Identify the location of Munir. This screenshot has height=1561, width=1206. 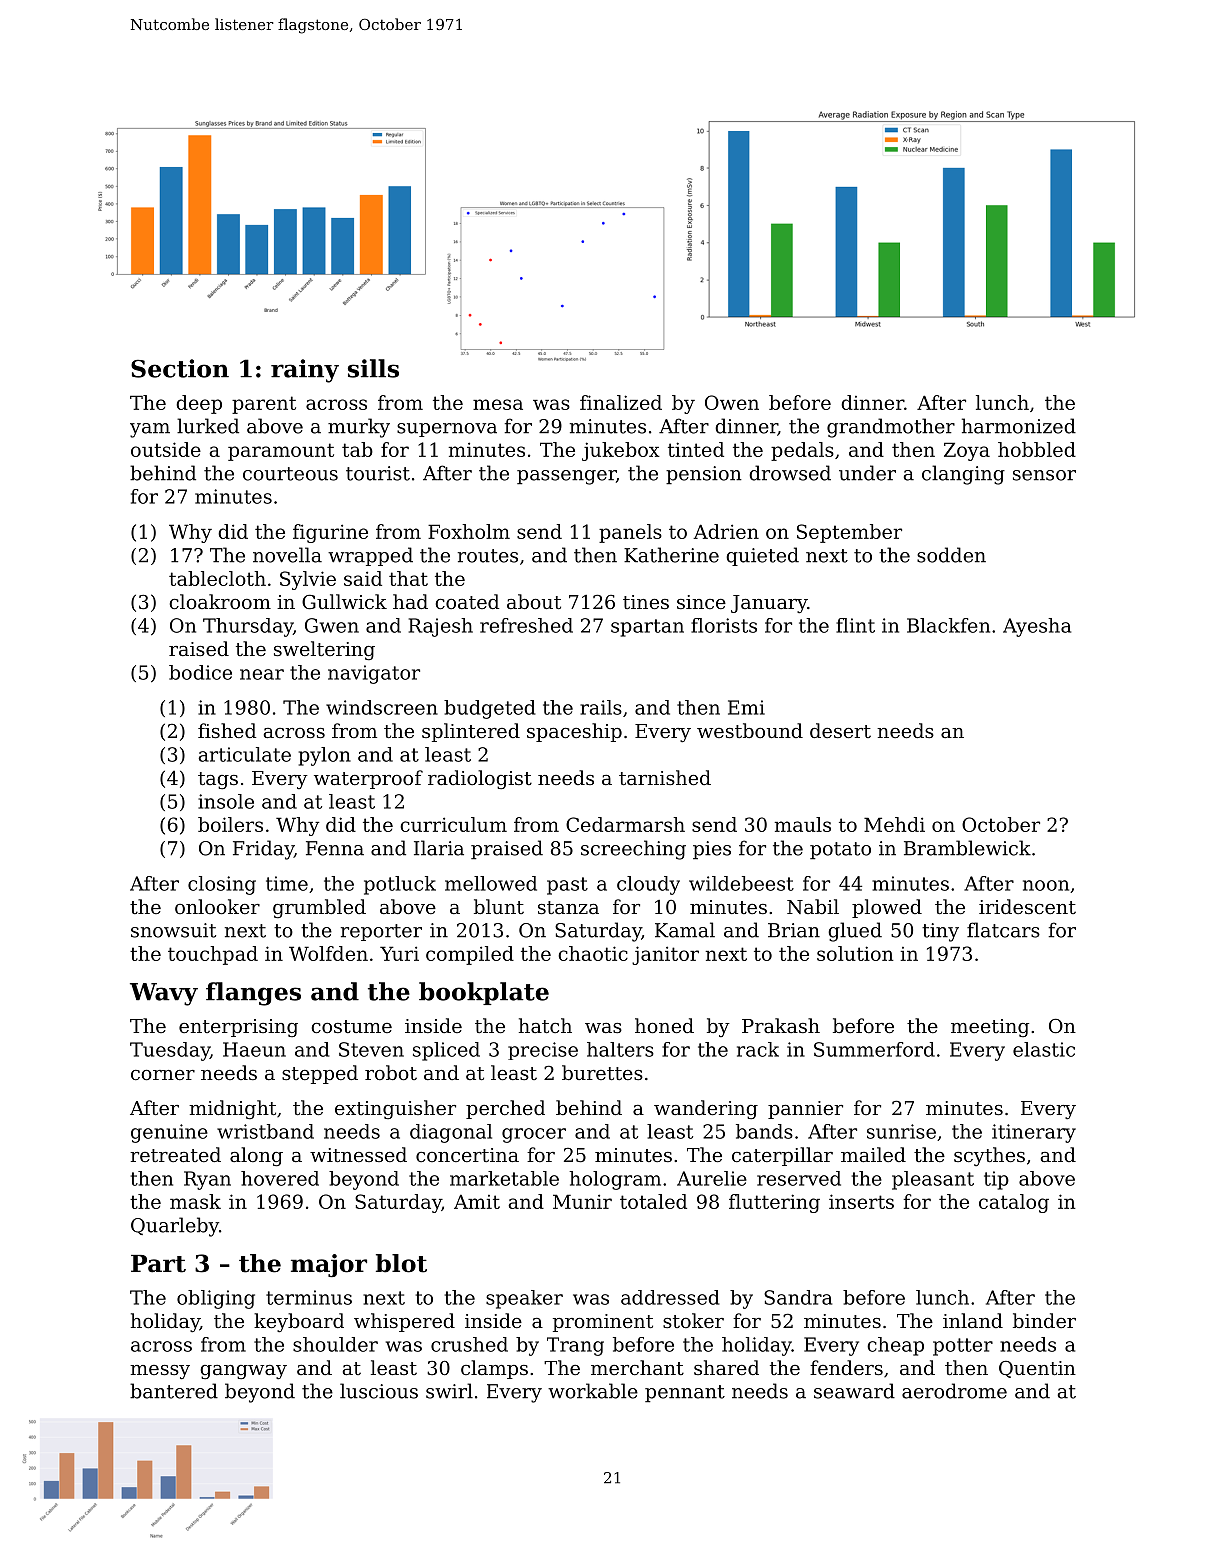
(582, 1201).
